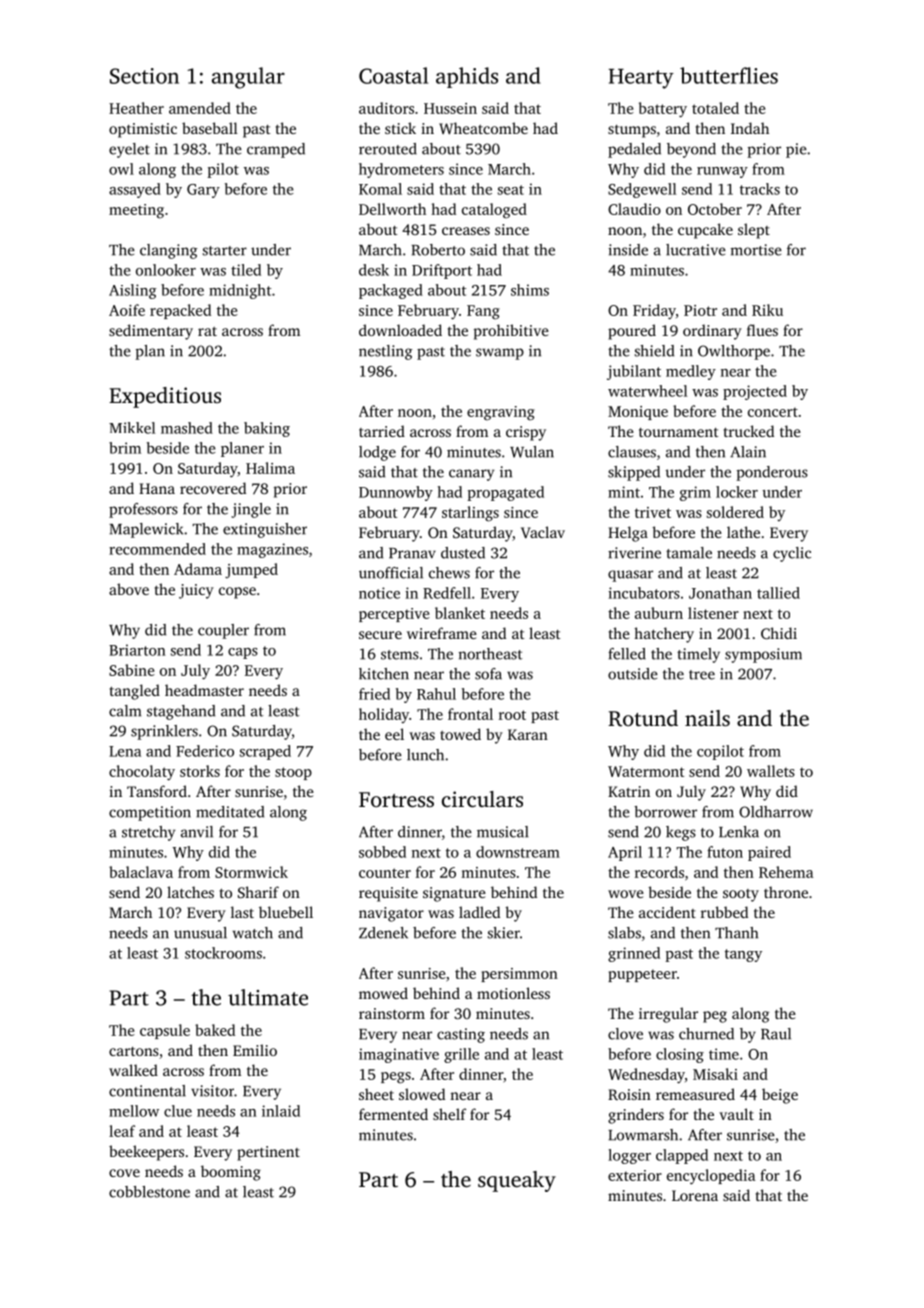 Image resolution: width=924 pixels, height=1308 pixels. Describe the element at coordinates (149, 1192) in the document. I see `cobblestone` at that location.
